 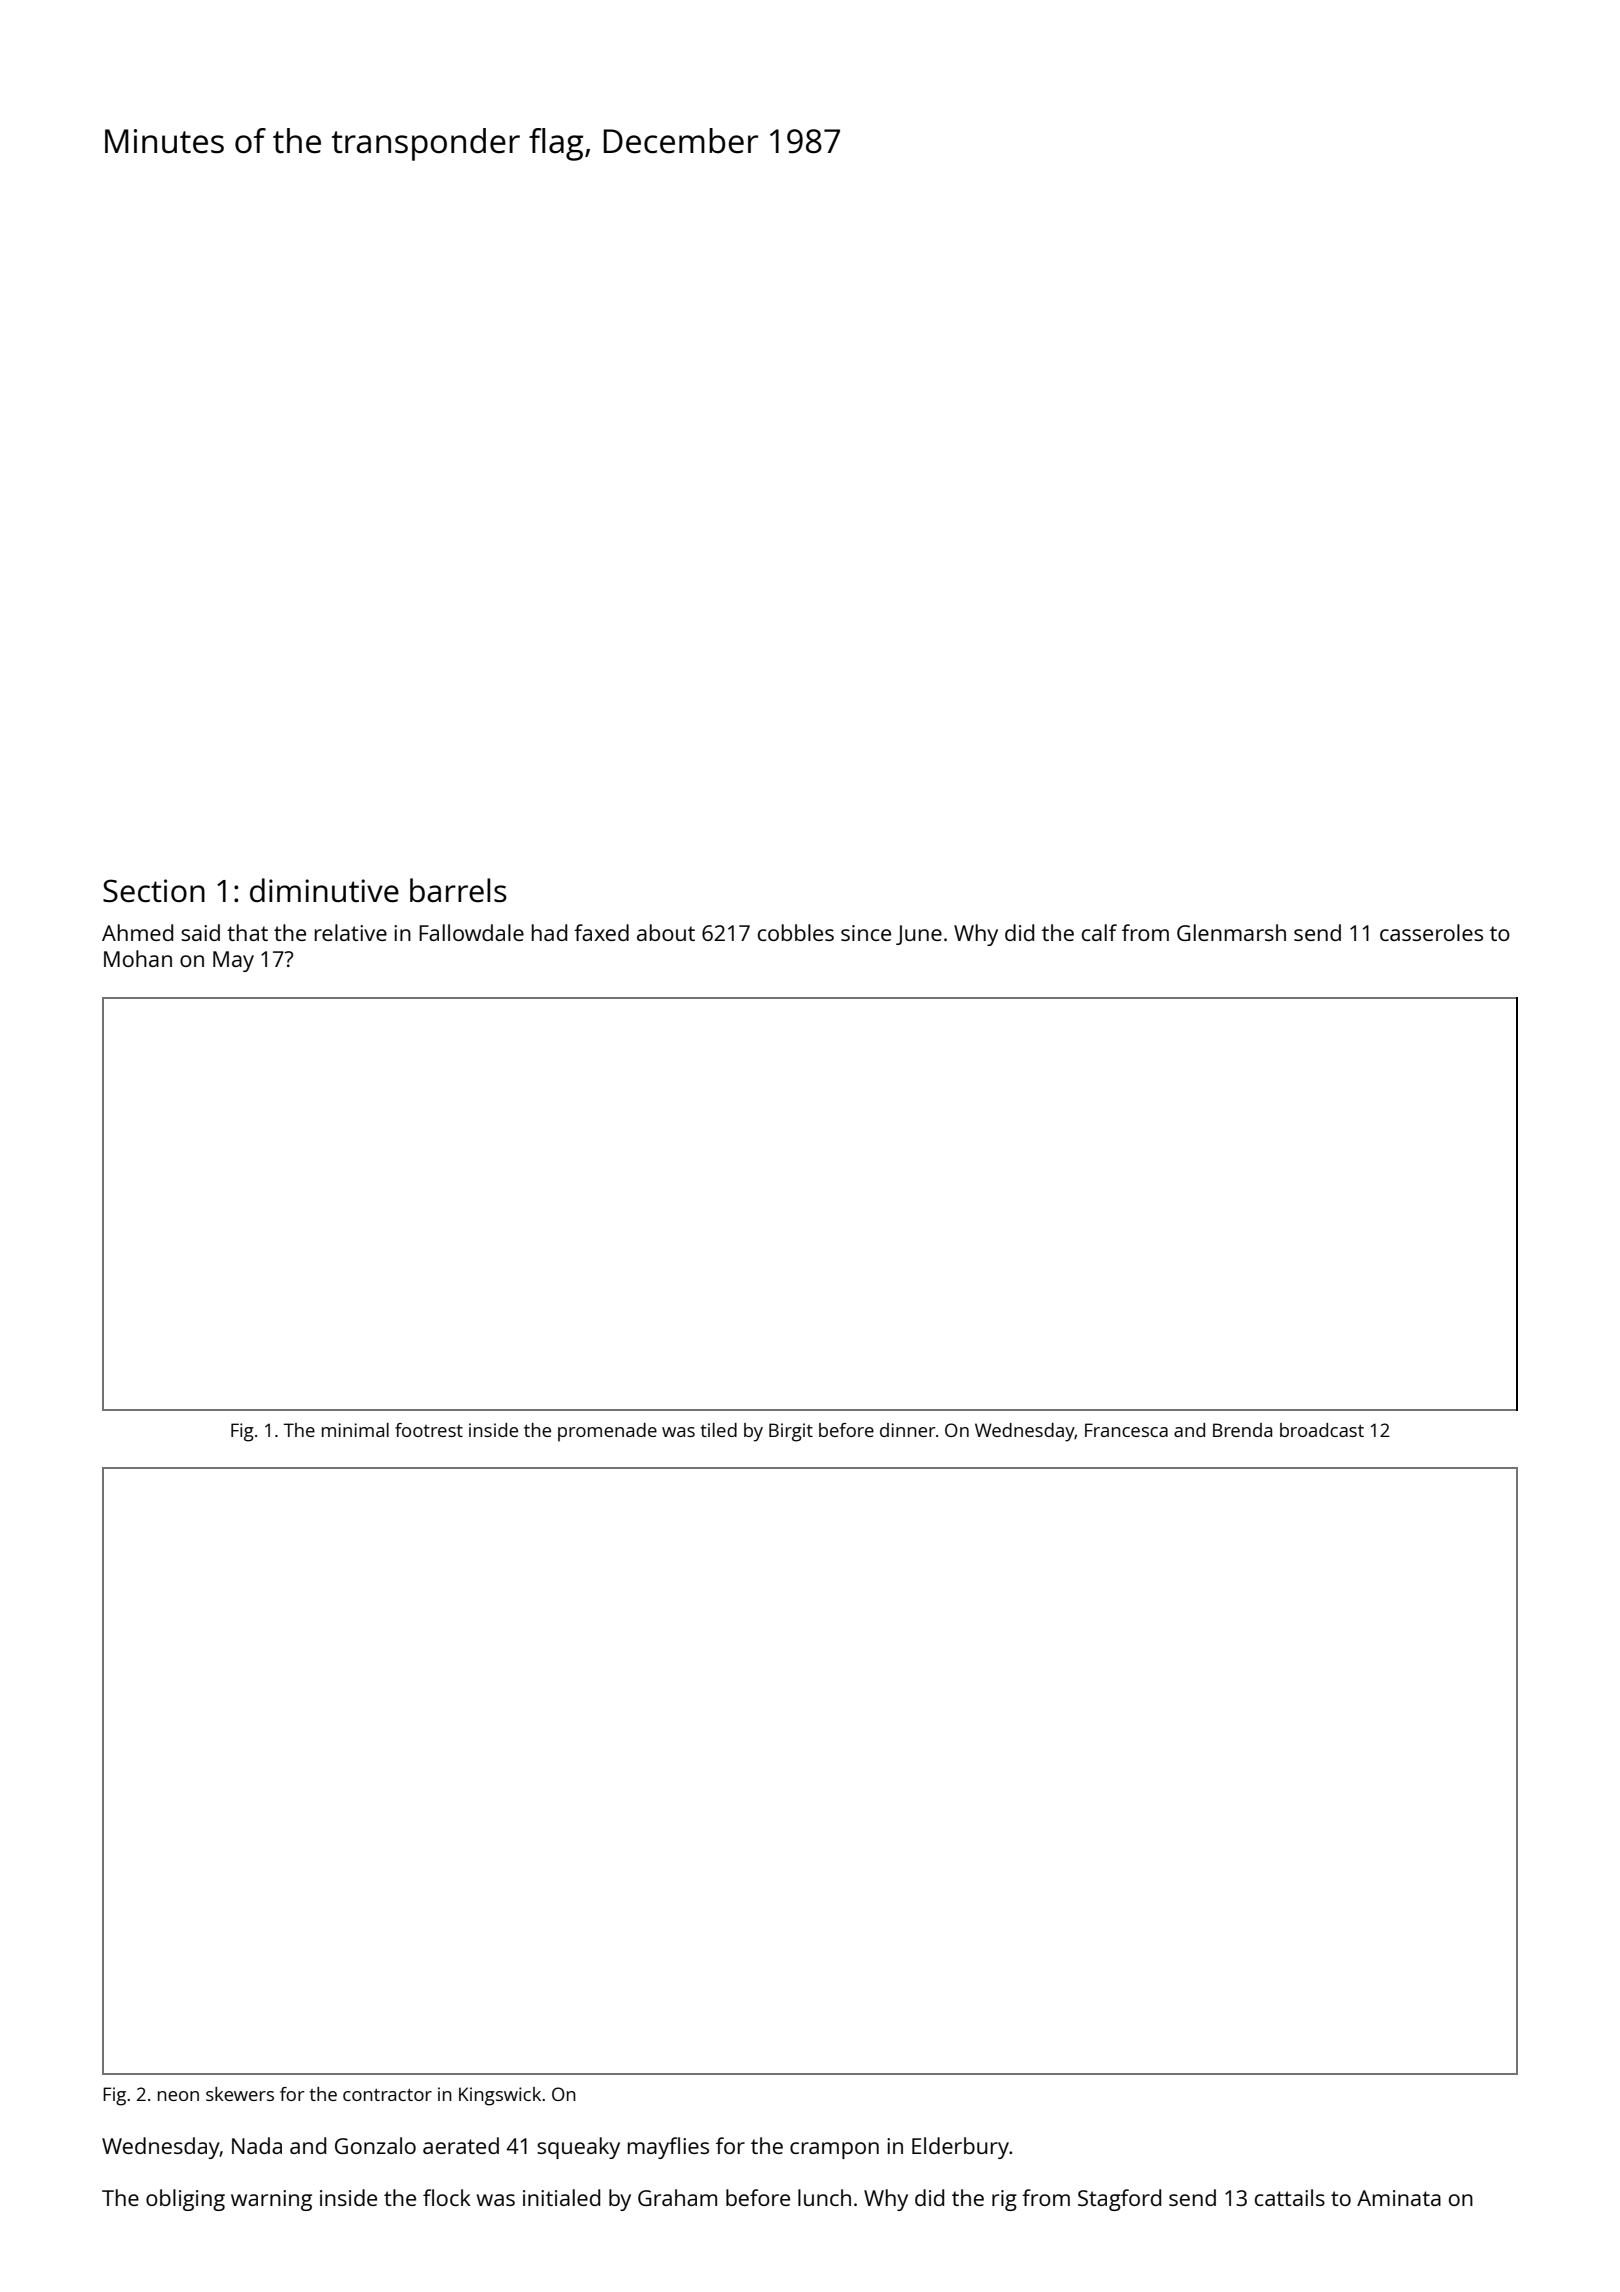 I want to click on Birgit, so click(x=791, y=1432).
